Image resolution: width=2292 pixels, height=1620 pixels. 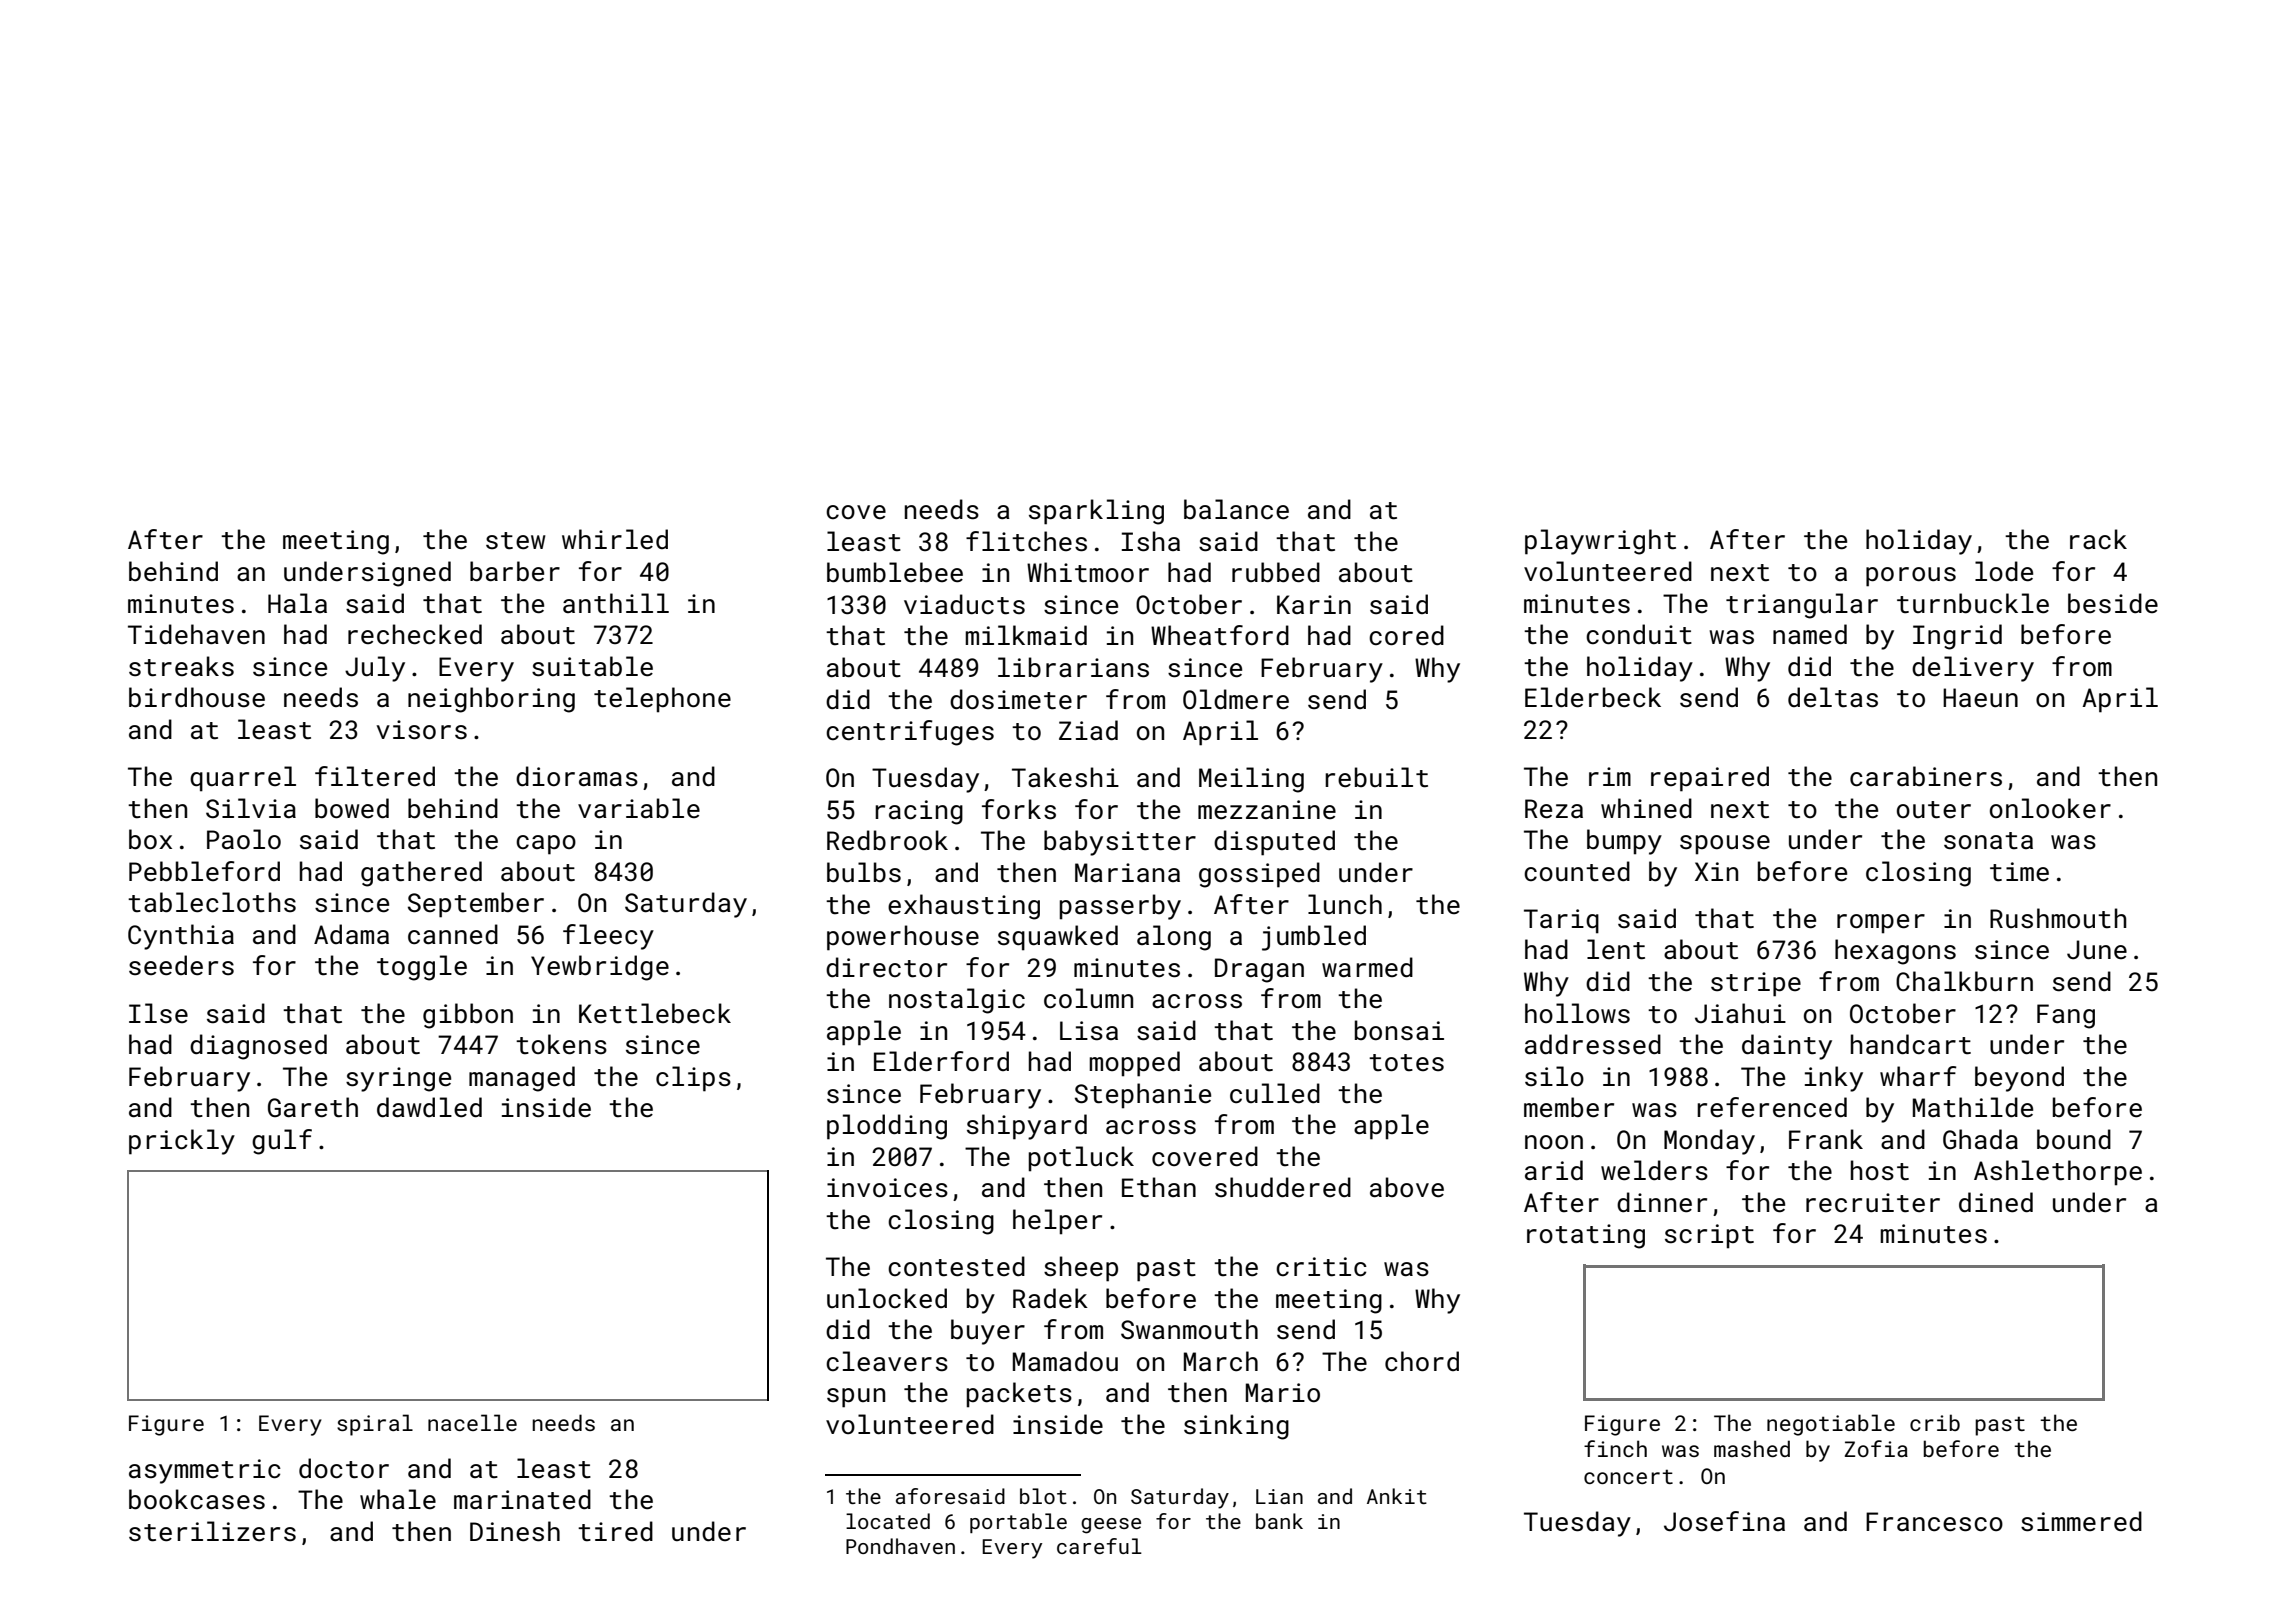 I want to click on box, so click(x=150, y=839).
